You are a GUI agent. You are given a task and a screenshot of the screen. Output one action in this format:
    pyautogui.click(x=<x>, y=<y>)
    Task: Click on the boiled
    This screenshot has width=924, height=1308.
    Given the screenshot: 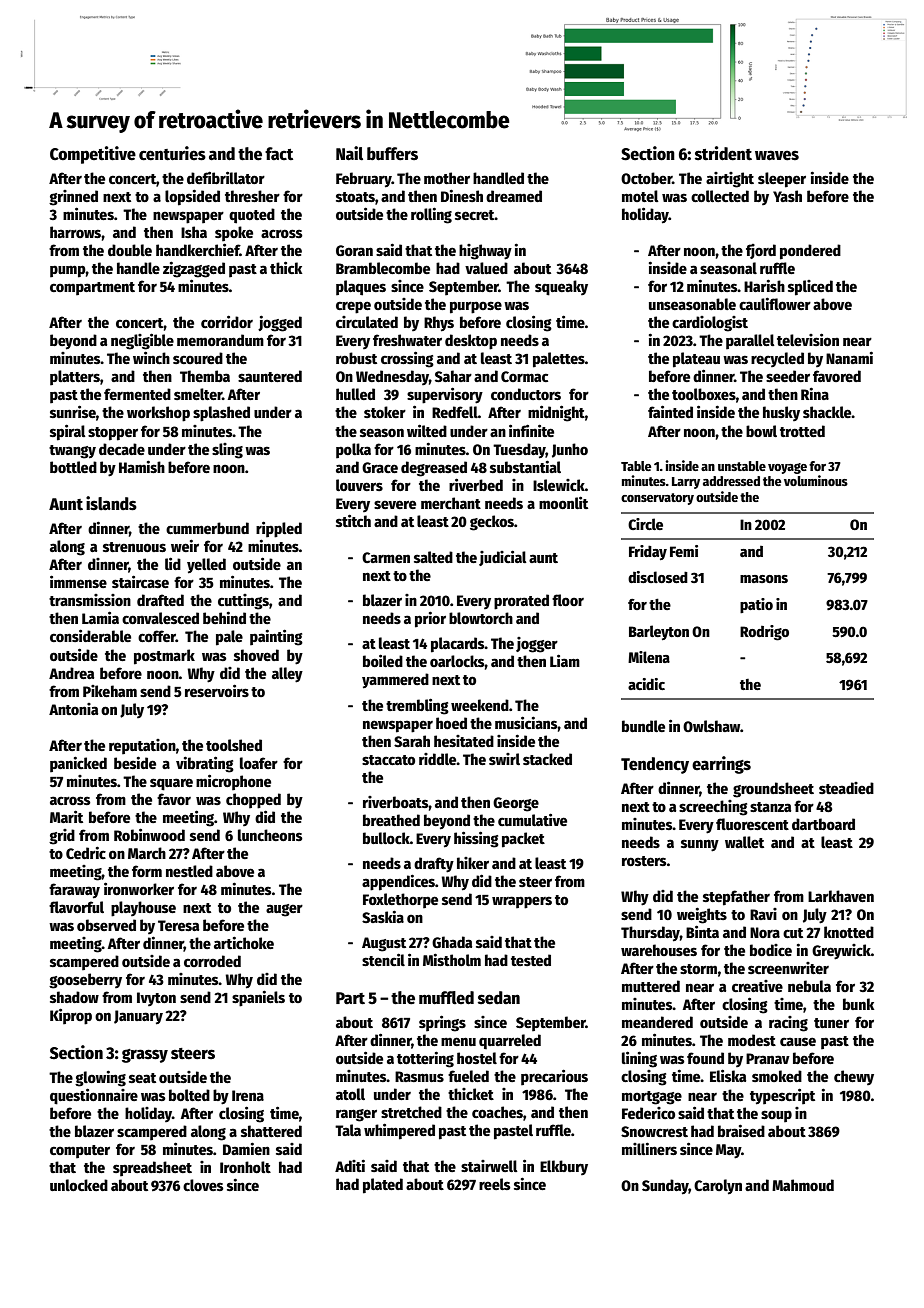 What is the action you would take?
    pyautogui.click(x=383, y=660)
